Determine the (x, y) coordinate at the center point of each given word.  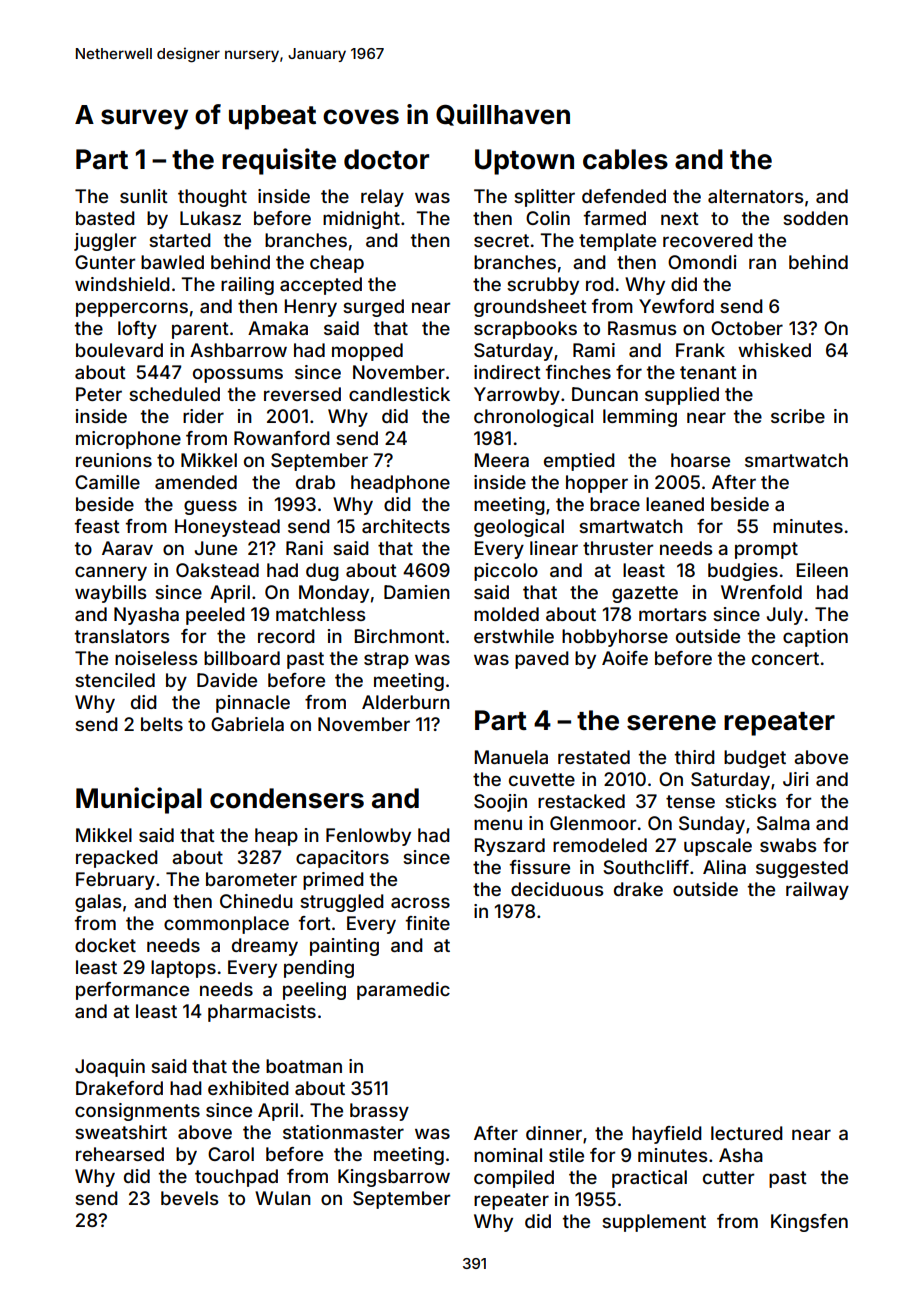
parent (200, 330)
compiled (514, 1179)
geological (519, 528)
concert (785, 658)
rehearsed (120, 1154)
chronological (533, 418)
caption (815, 638)
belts (162, 724)
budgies (743, 572)
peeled (215, 616)
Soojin (500, 803)
